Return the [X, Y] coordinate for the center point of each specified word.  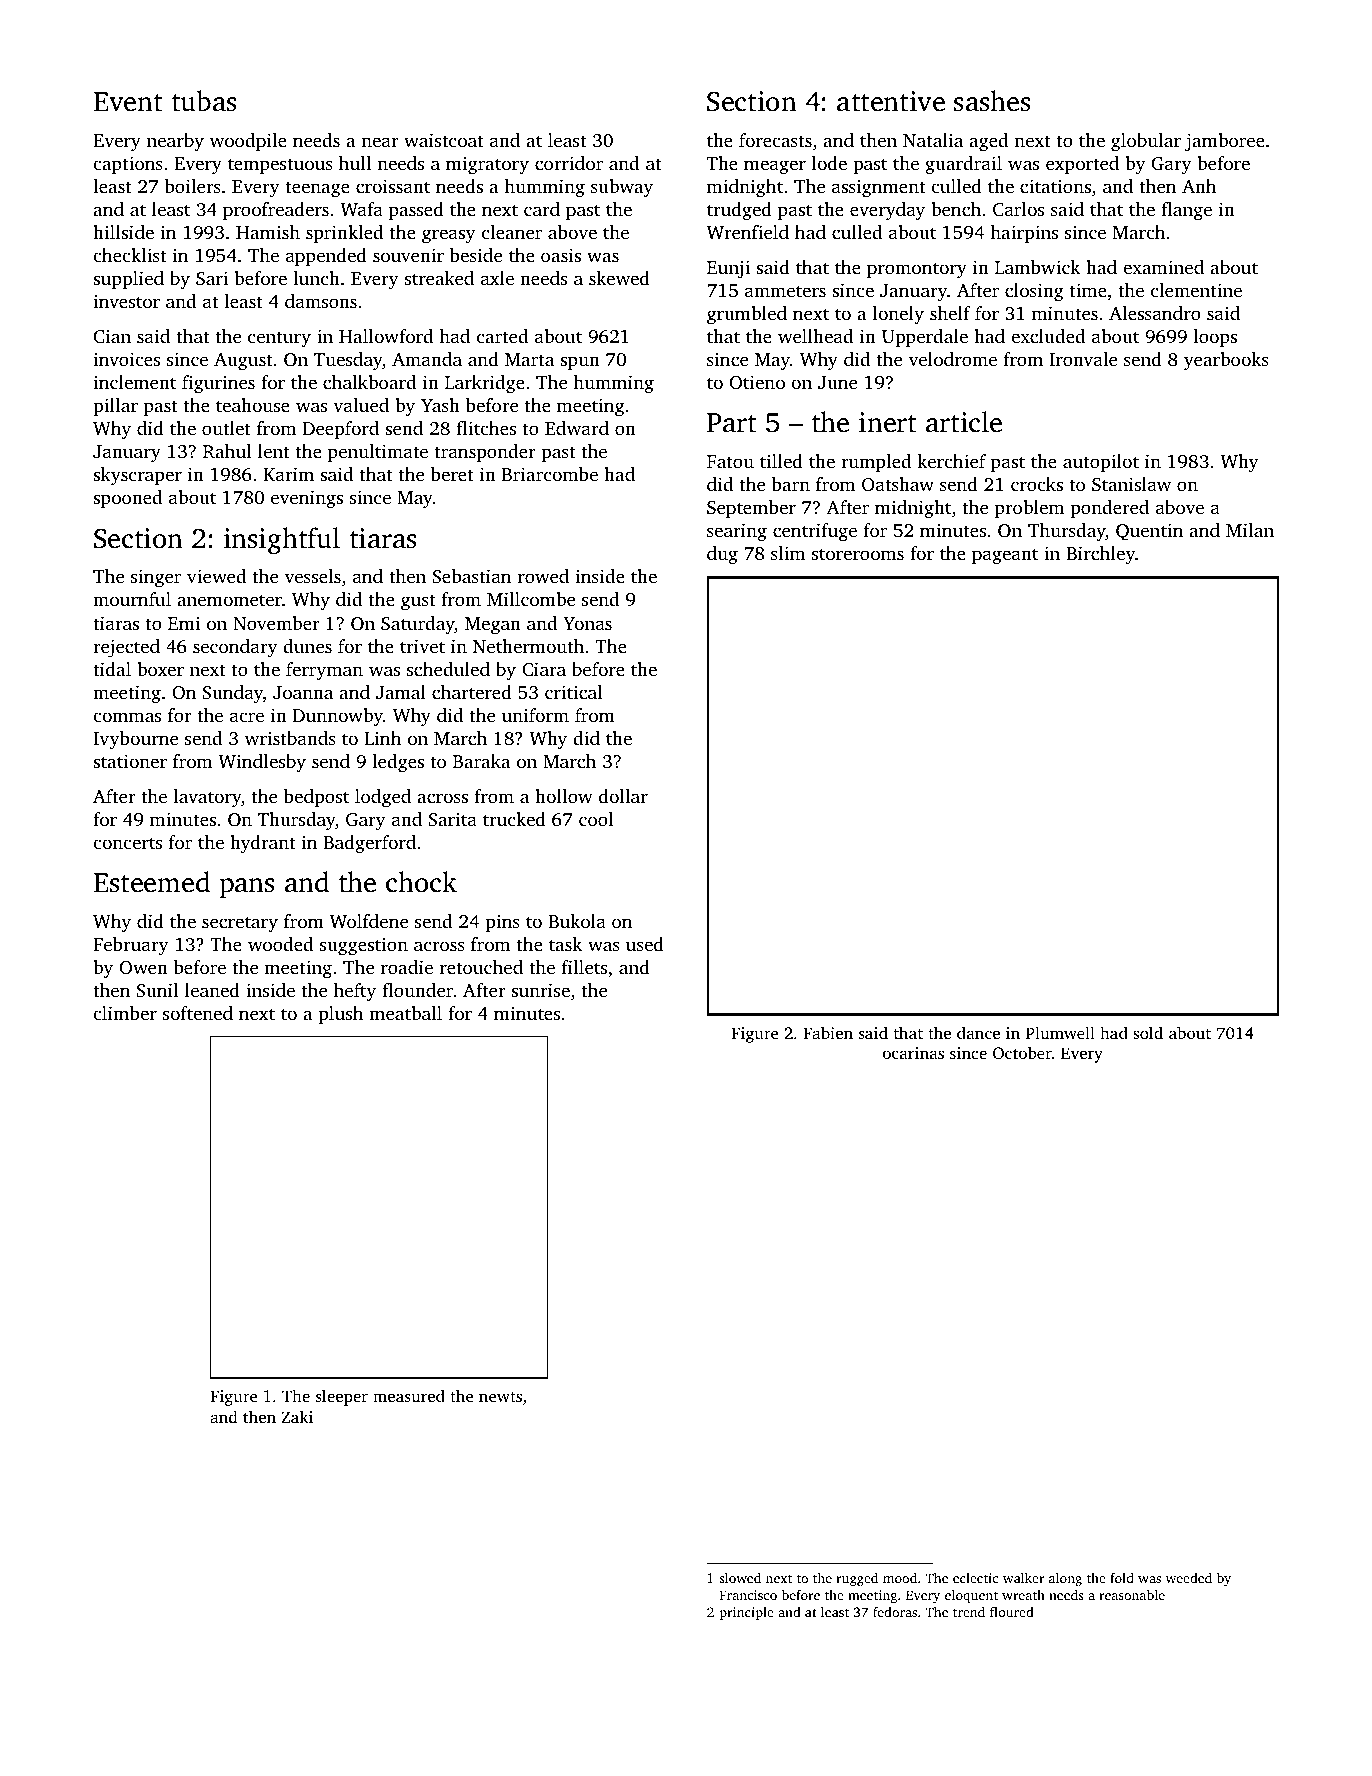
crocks [1037, 484]
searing [737, 532]
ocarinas [913, 1053]
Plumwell [1060, 1032]
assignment [878, 188]
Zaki [297, 1416]
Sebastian [471, 576]
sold [1148, 1032]
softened [198, 1013]
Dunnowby [338, 717]
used [645, 944]
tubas [204, 101]
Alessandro [1155, 313]
